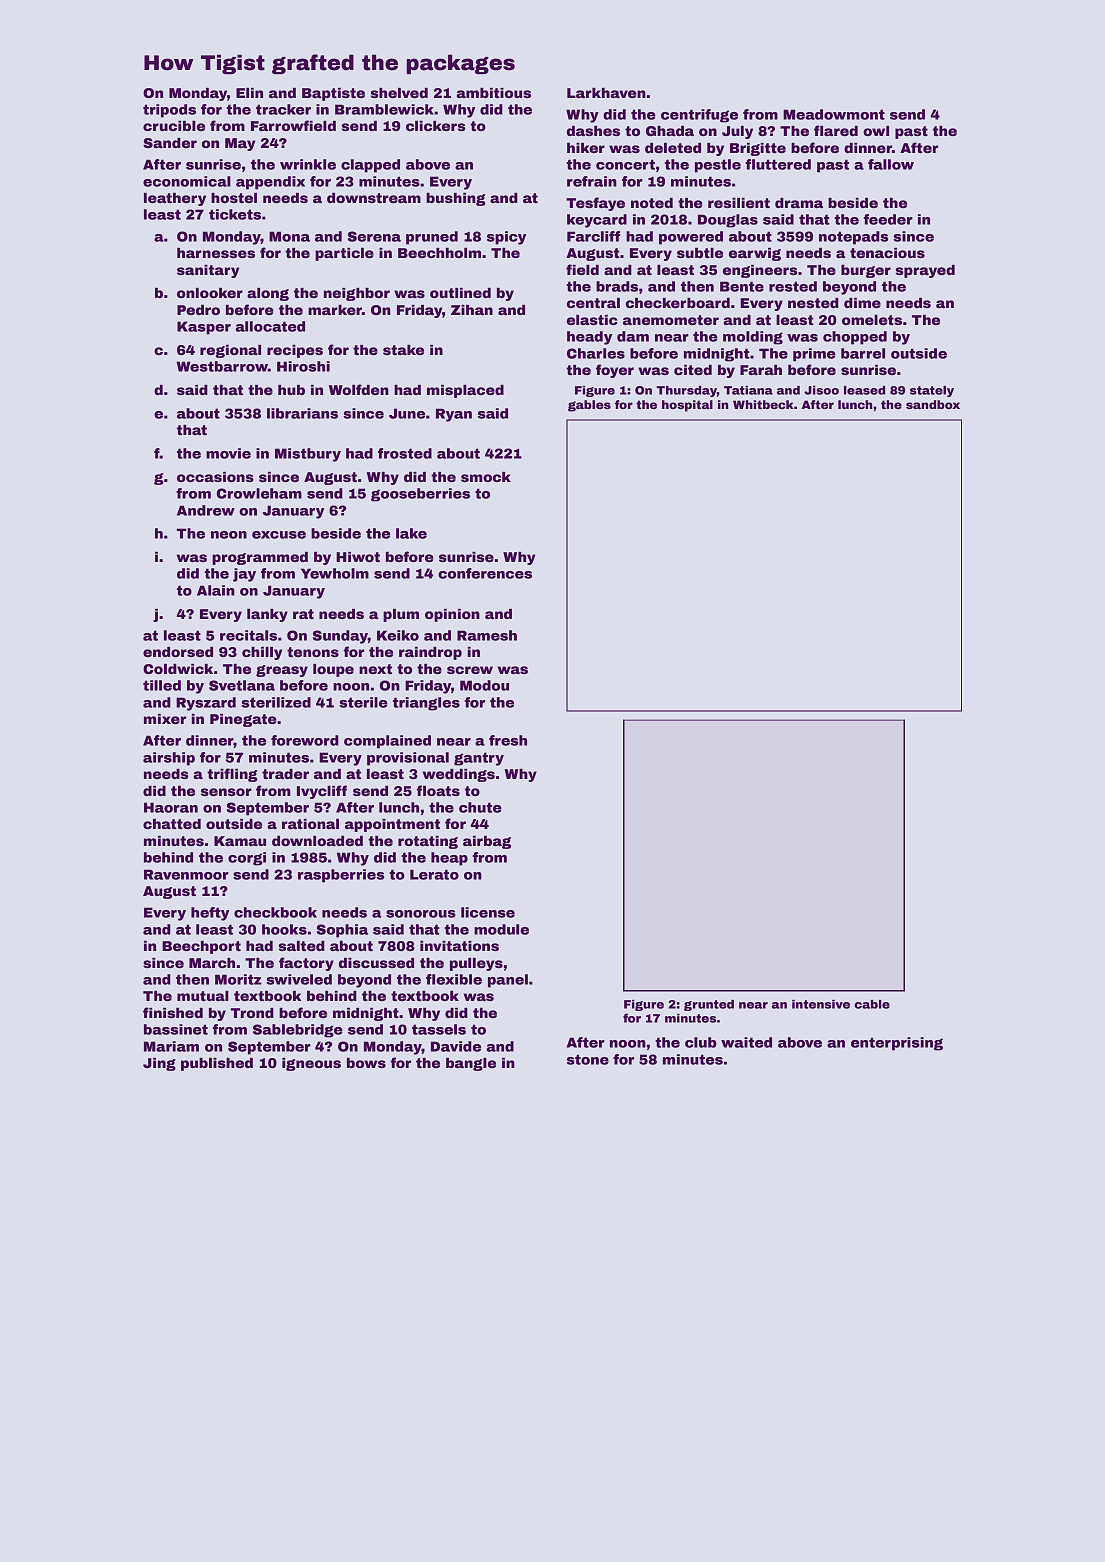 This screenshot has height=1562, width=1105. What do you see at coordinates (606, 93) in the screenshot?
I see `Larkhaven` at bounding box center [606, 93].
